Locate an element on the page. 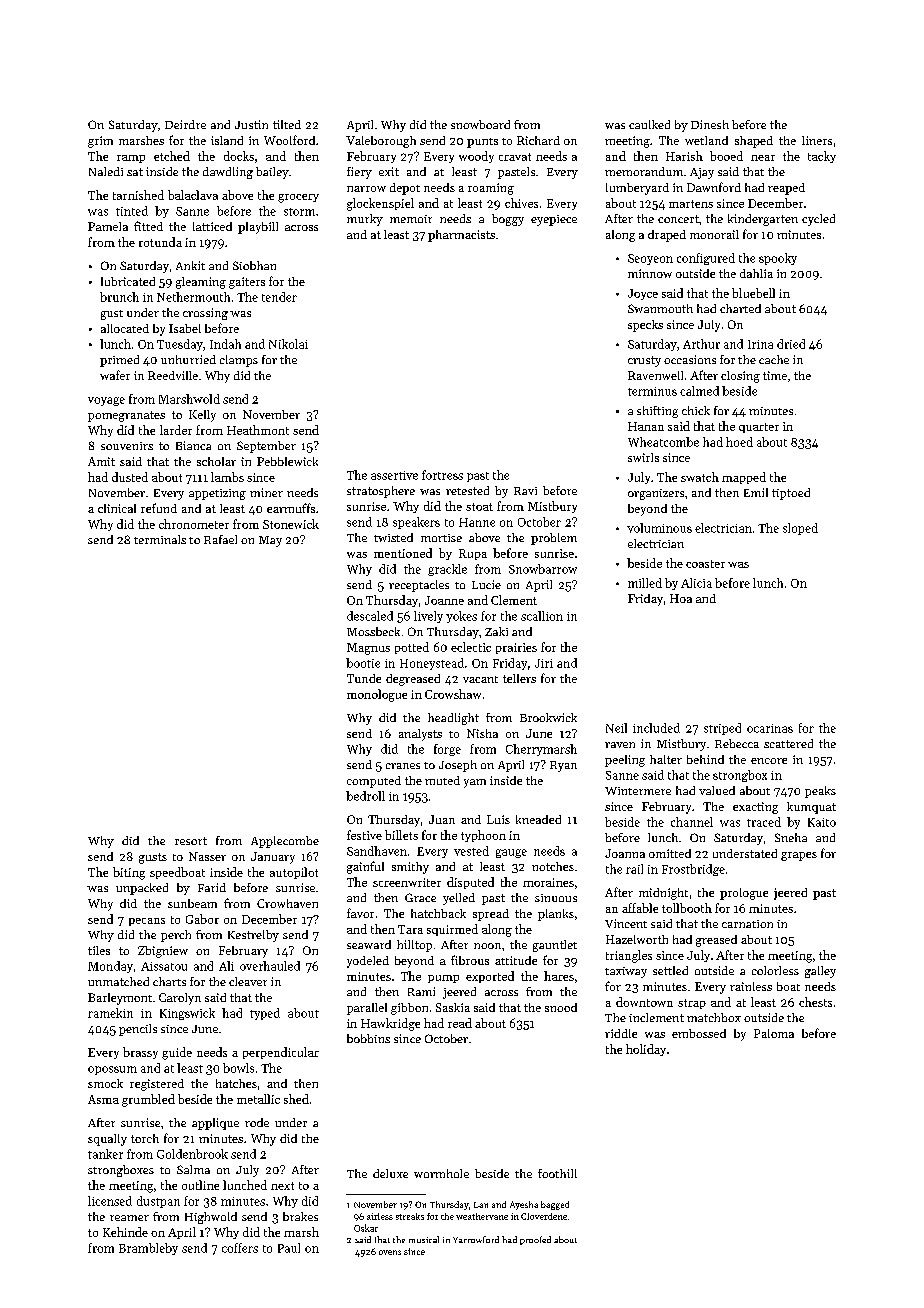 This page has height=1308, width=924. Tunde is located at coordinates (364, 678).
